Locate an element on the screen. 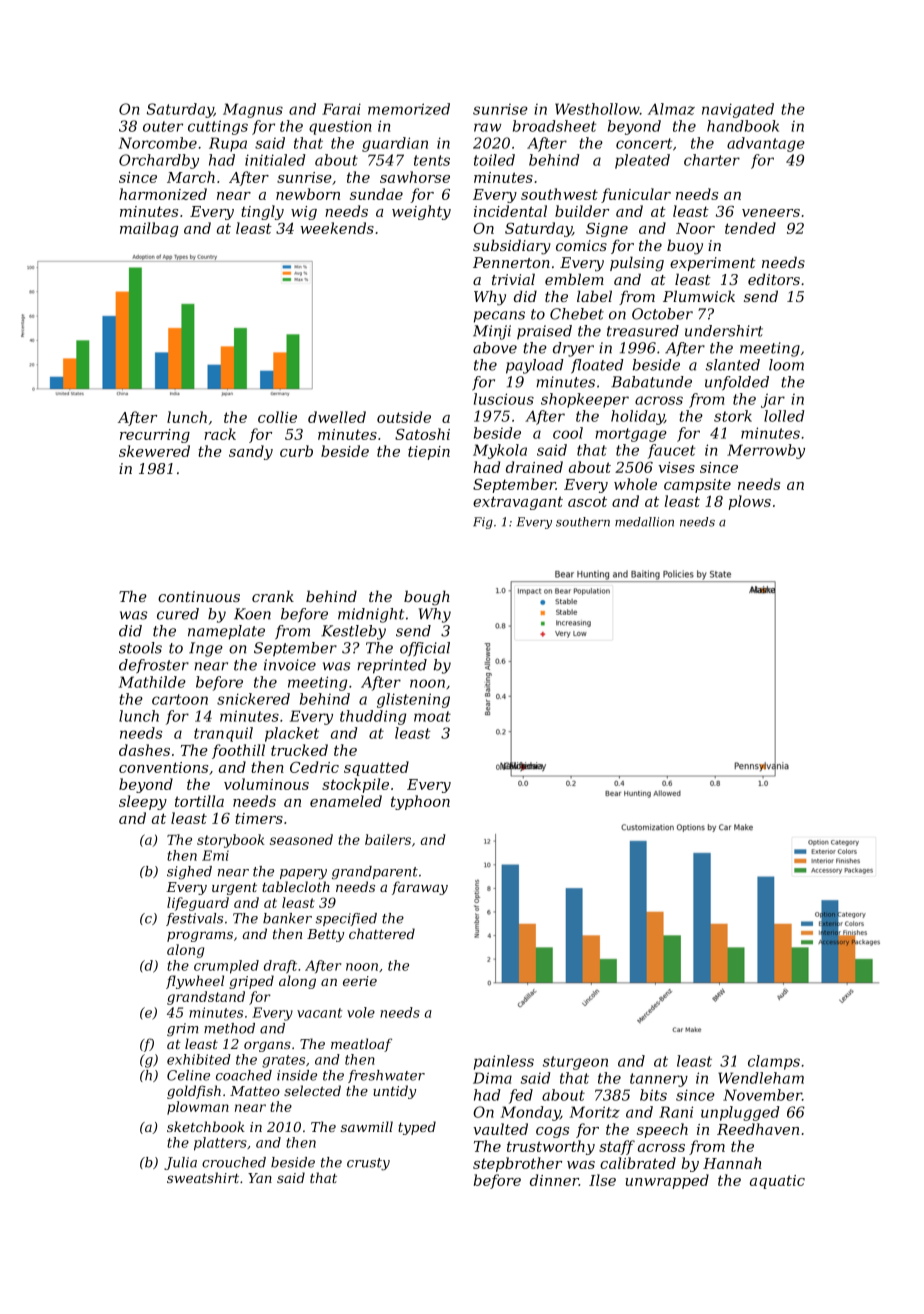 The height and width of the screenshot is (1314, 924). Magnus is located at coordinates (253, 110).
